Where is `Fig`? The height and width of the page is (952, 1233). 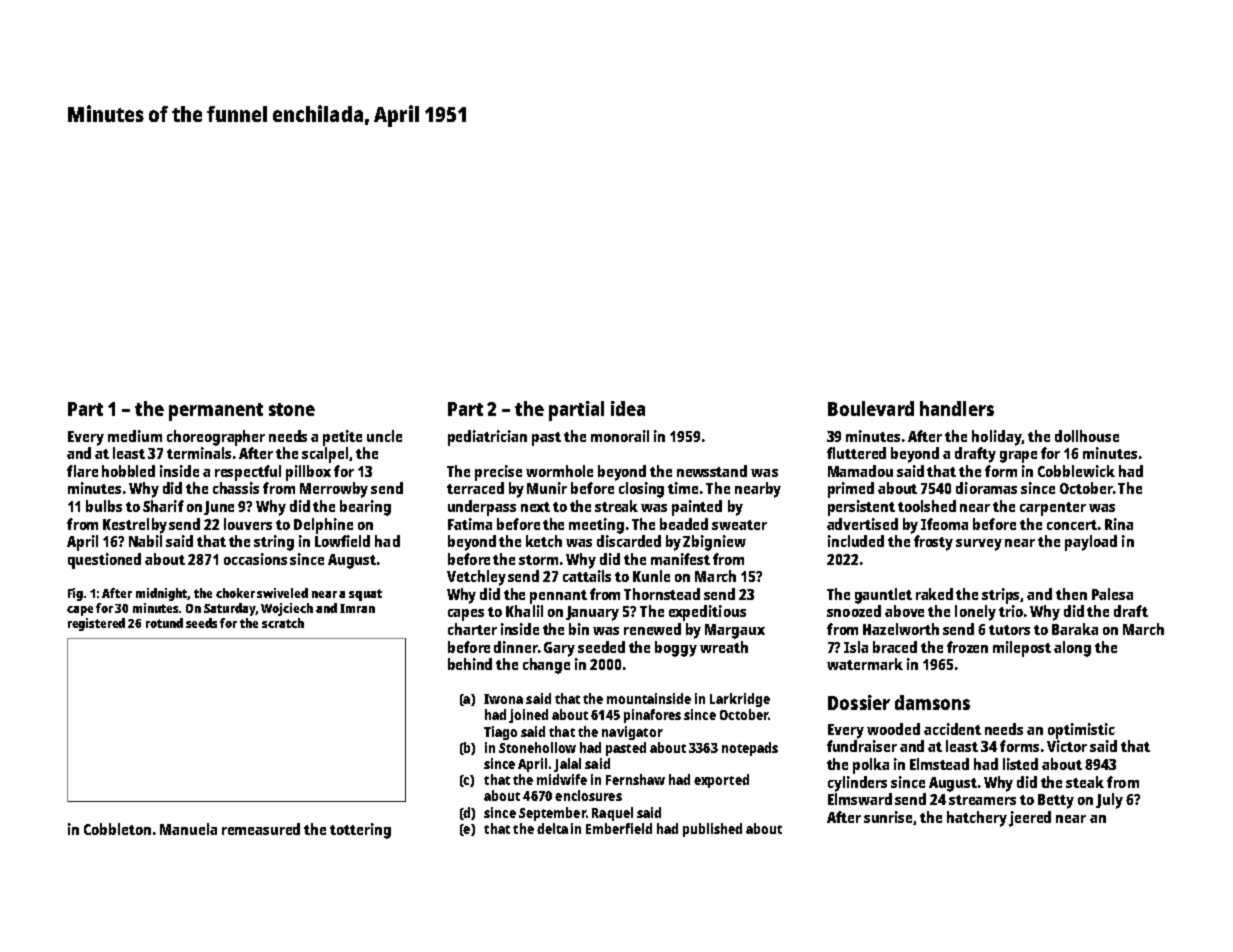
Fig is located at coordinates (75, 594).
